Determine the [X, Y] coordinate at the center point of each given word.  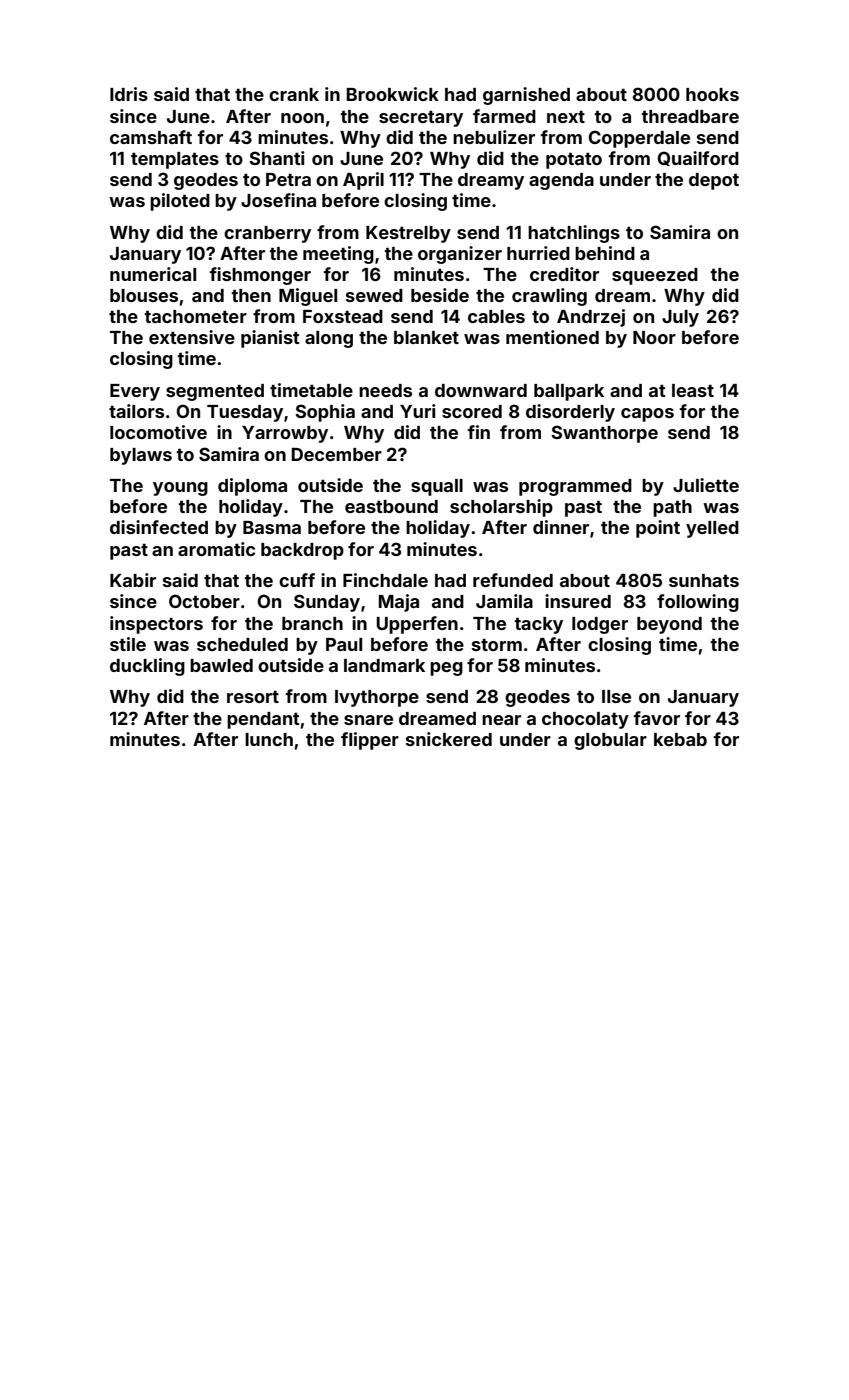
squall [437, 487]
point [658, 529]
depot [714, 181]
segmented [215, 392]
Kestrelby [408, 234]
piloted [180, 202]
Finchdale [385, 580]
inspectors [156, 625]
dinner [561, 527]
